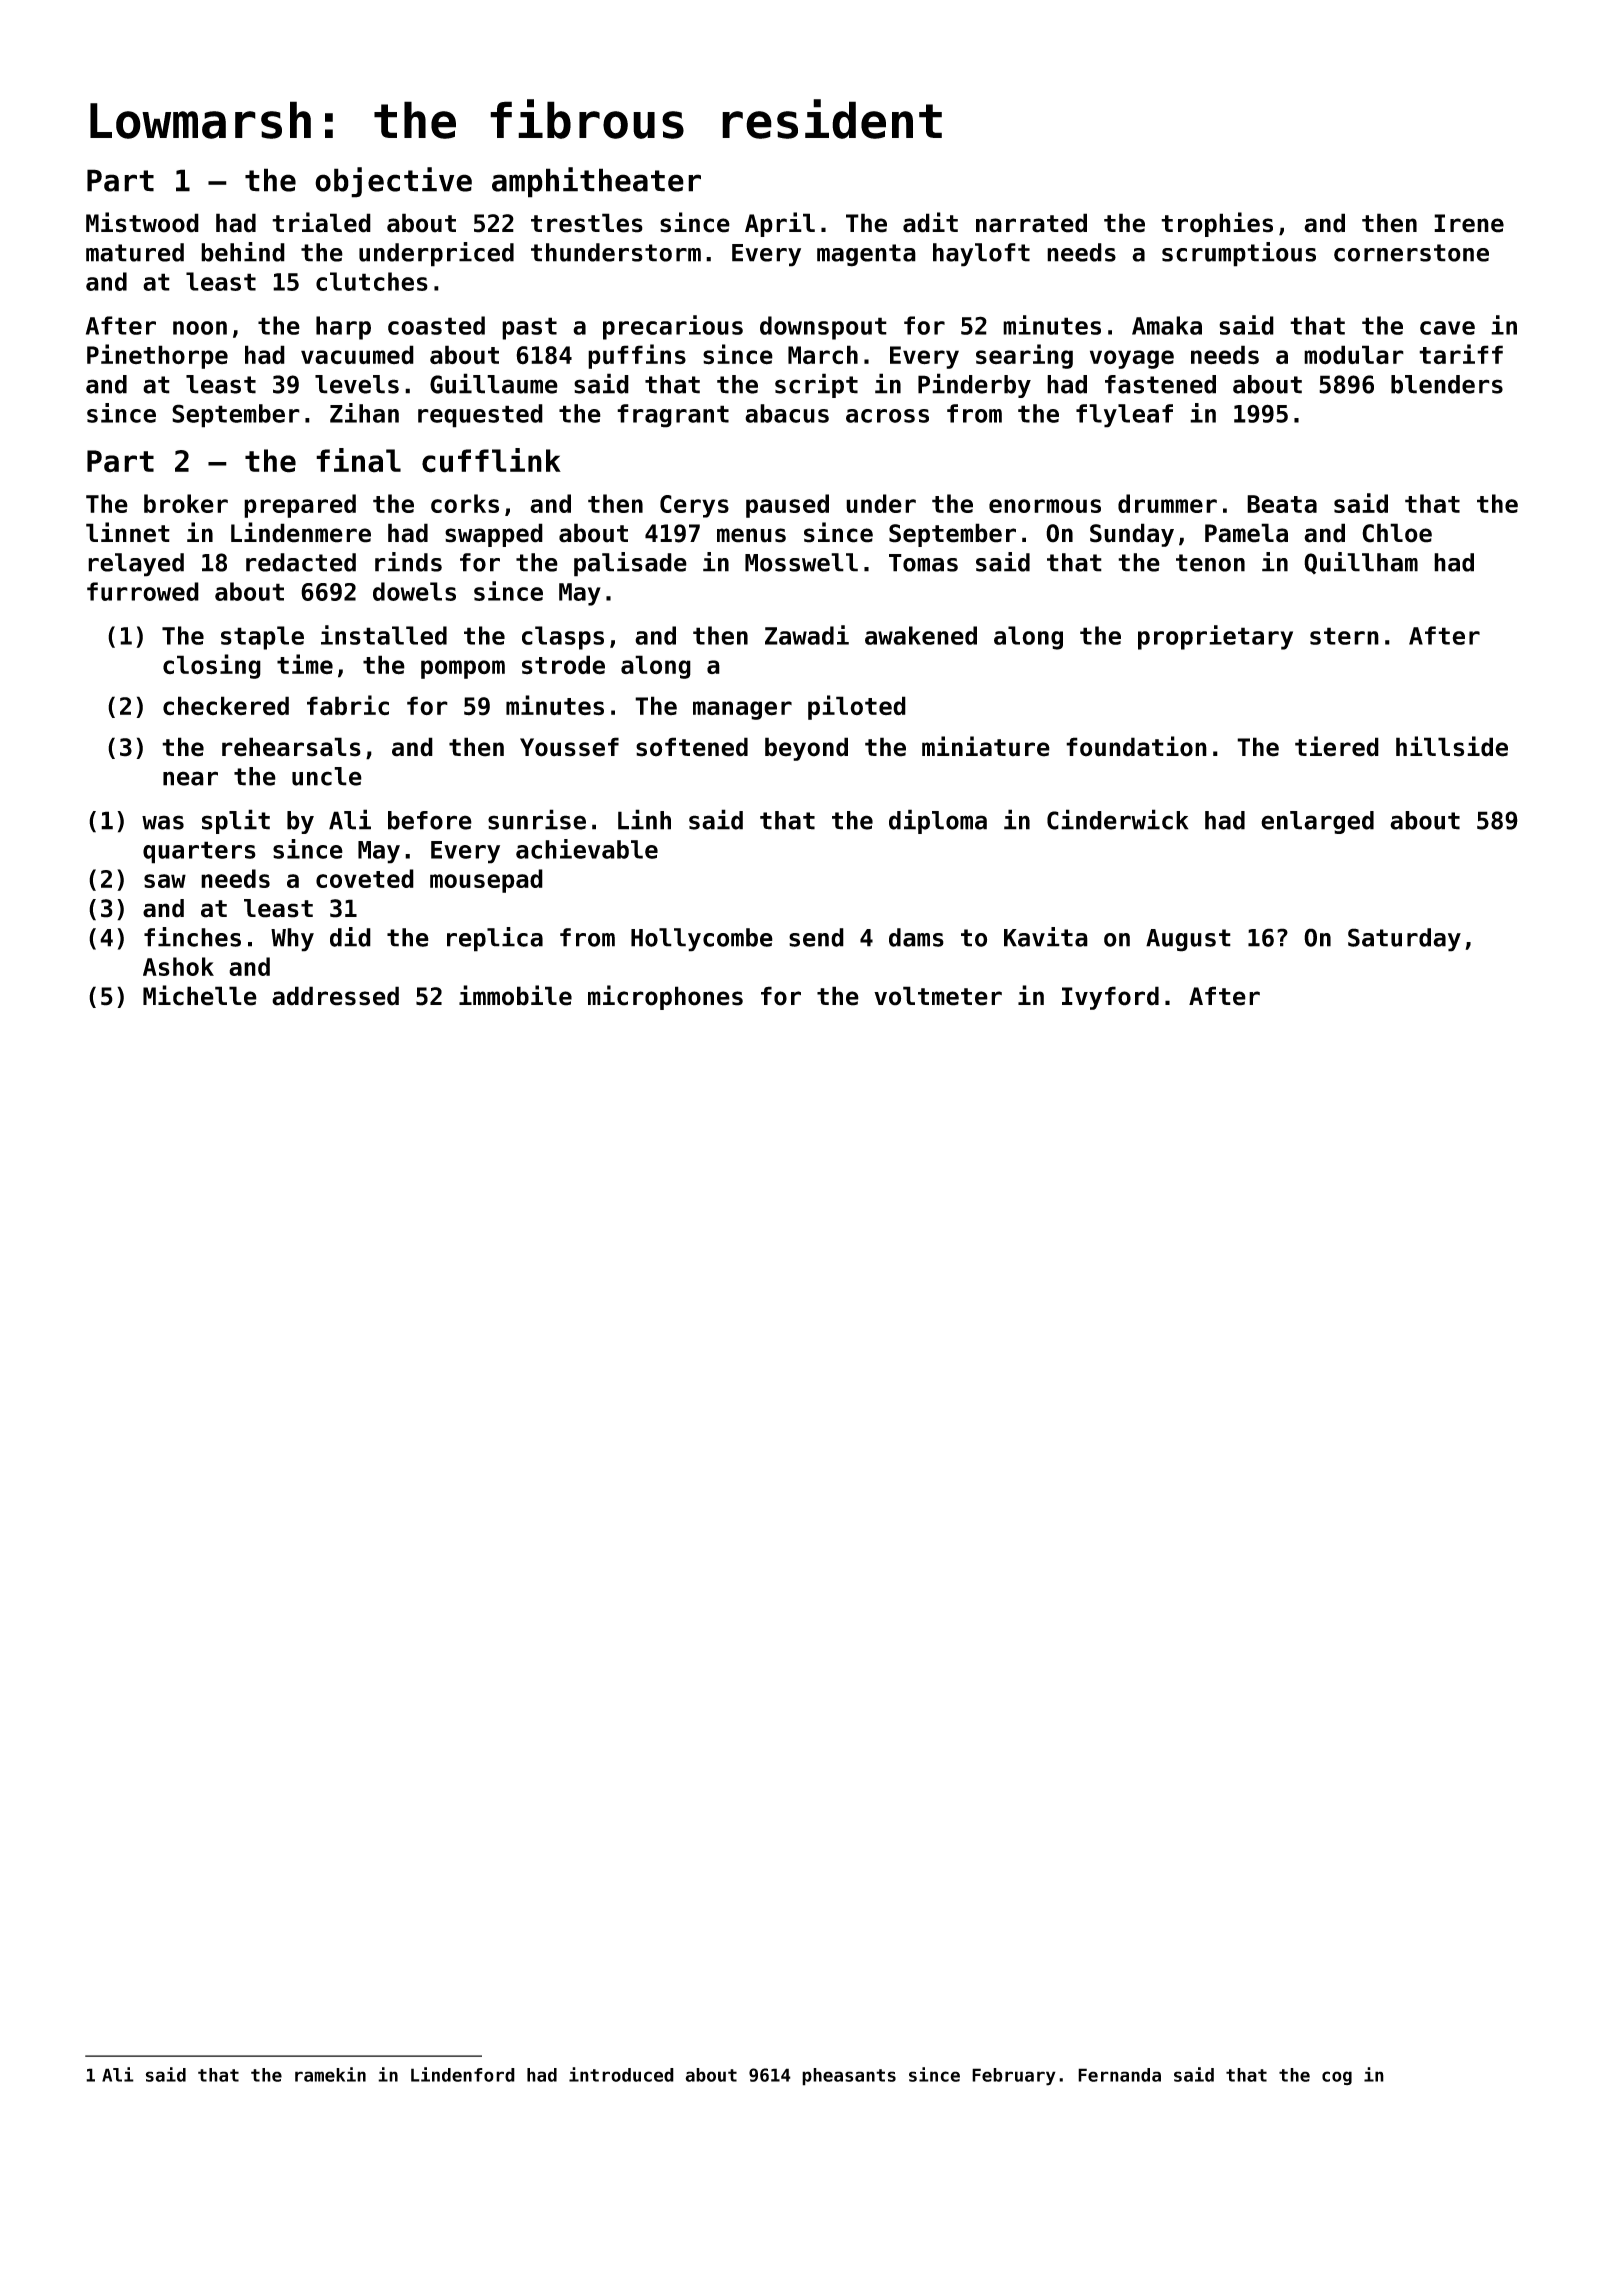 The image size is (1620, 2292). Describe the element at coordinates (849, 2077) in the page. I see `pheasants` at that location.
